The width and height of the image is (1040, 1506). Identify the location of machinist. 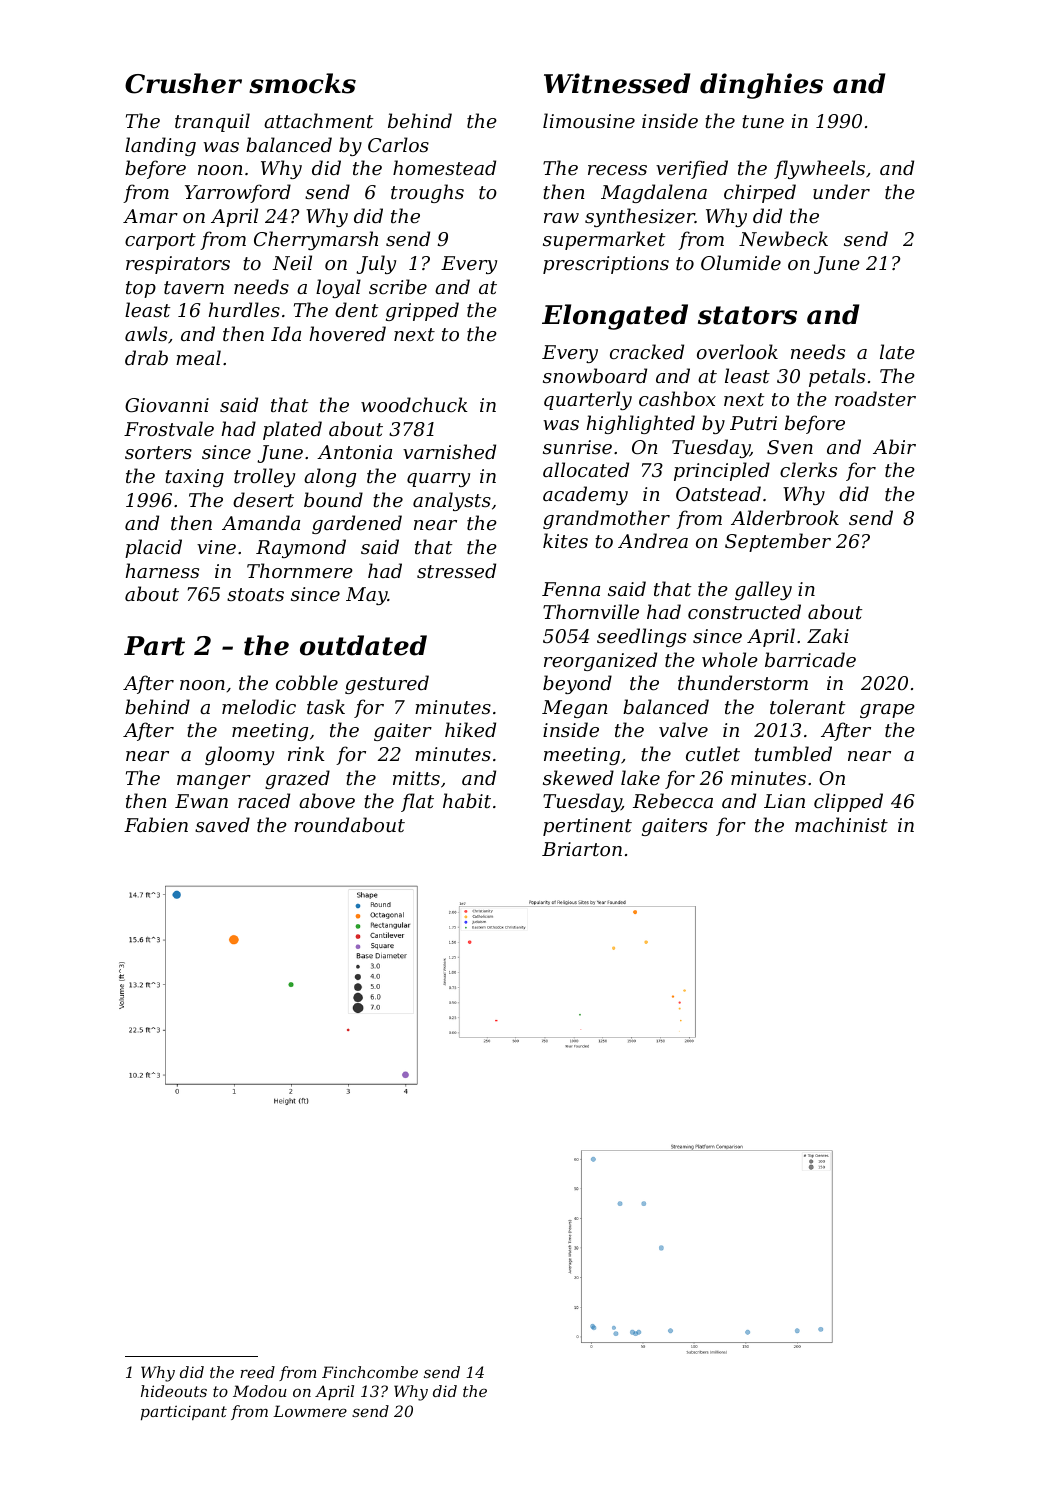
(841, 824).
